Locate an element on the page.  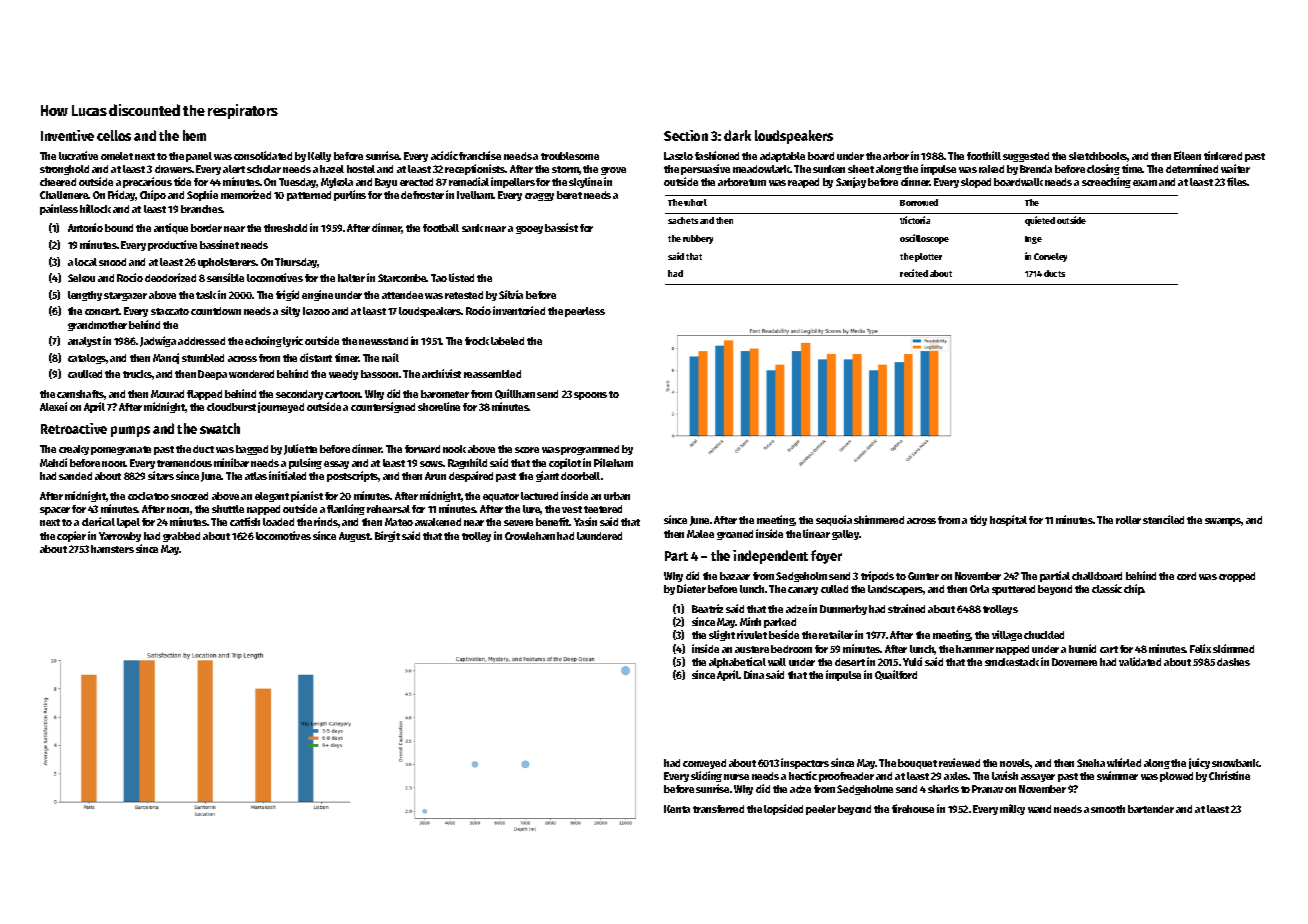
Kenta is located at coordinates (677, 809).
